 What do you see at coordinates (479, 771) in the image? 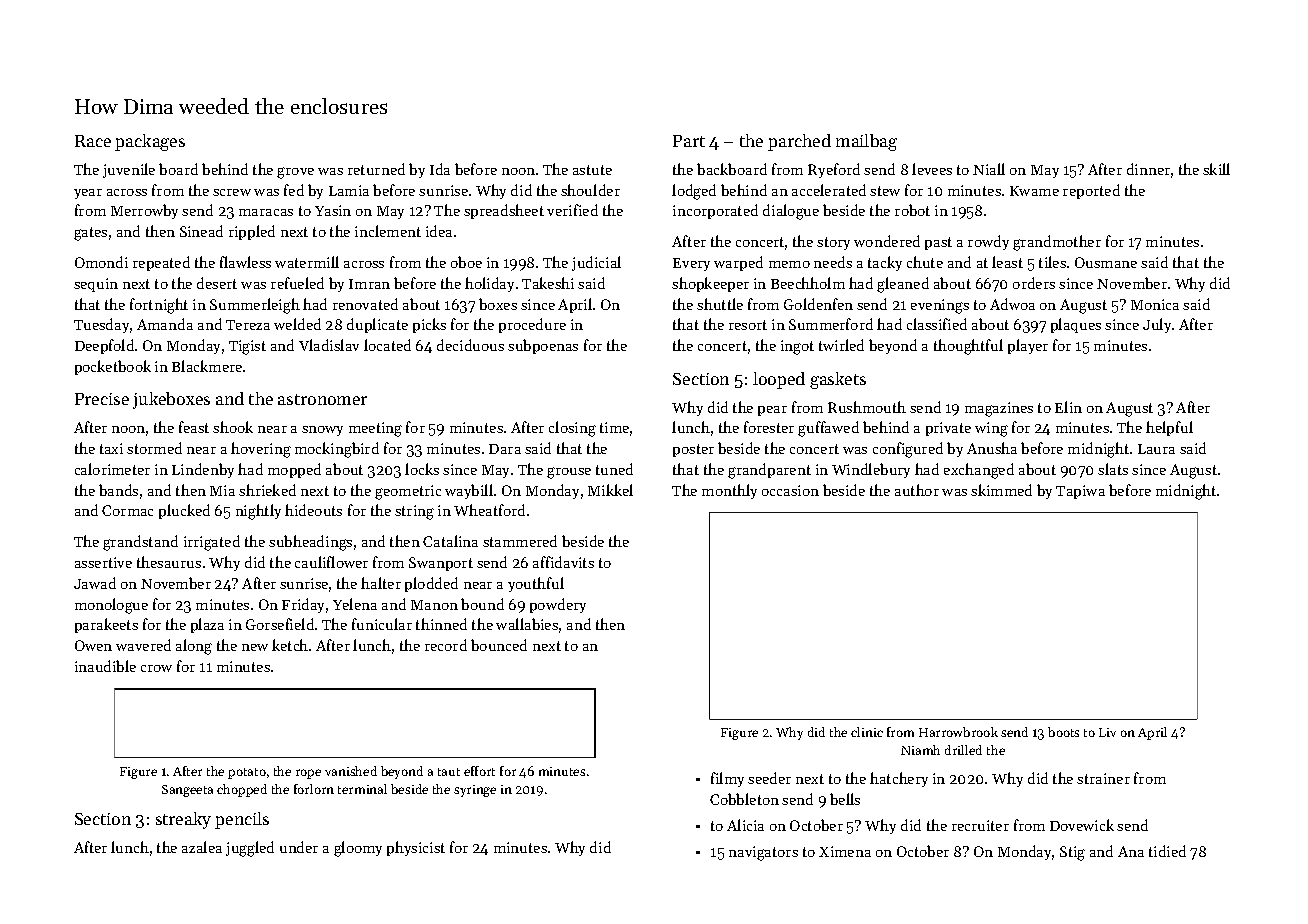
I see `effort` at bounding box center [479, 771].
